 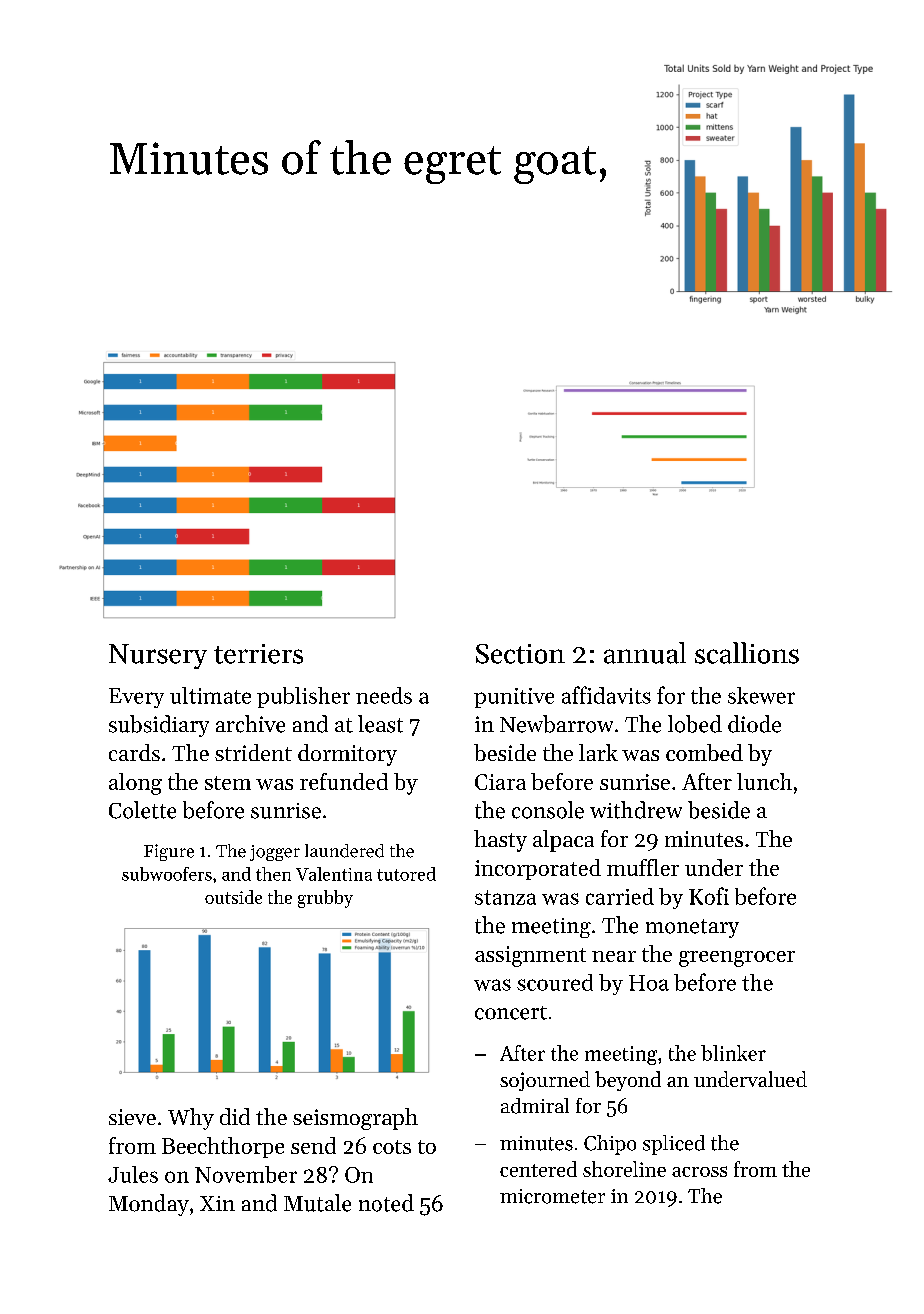 What do you see at coordinates (228, 783) in the page?
I see `stem` at bounding box center [228, 783].
